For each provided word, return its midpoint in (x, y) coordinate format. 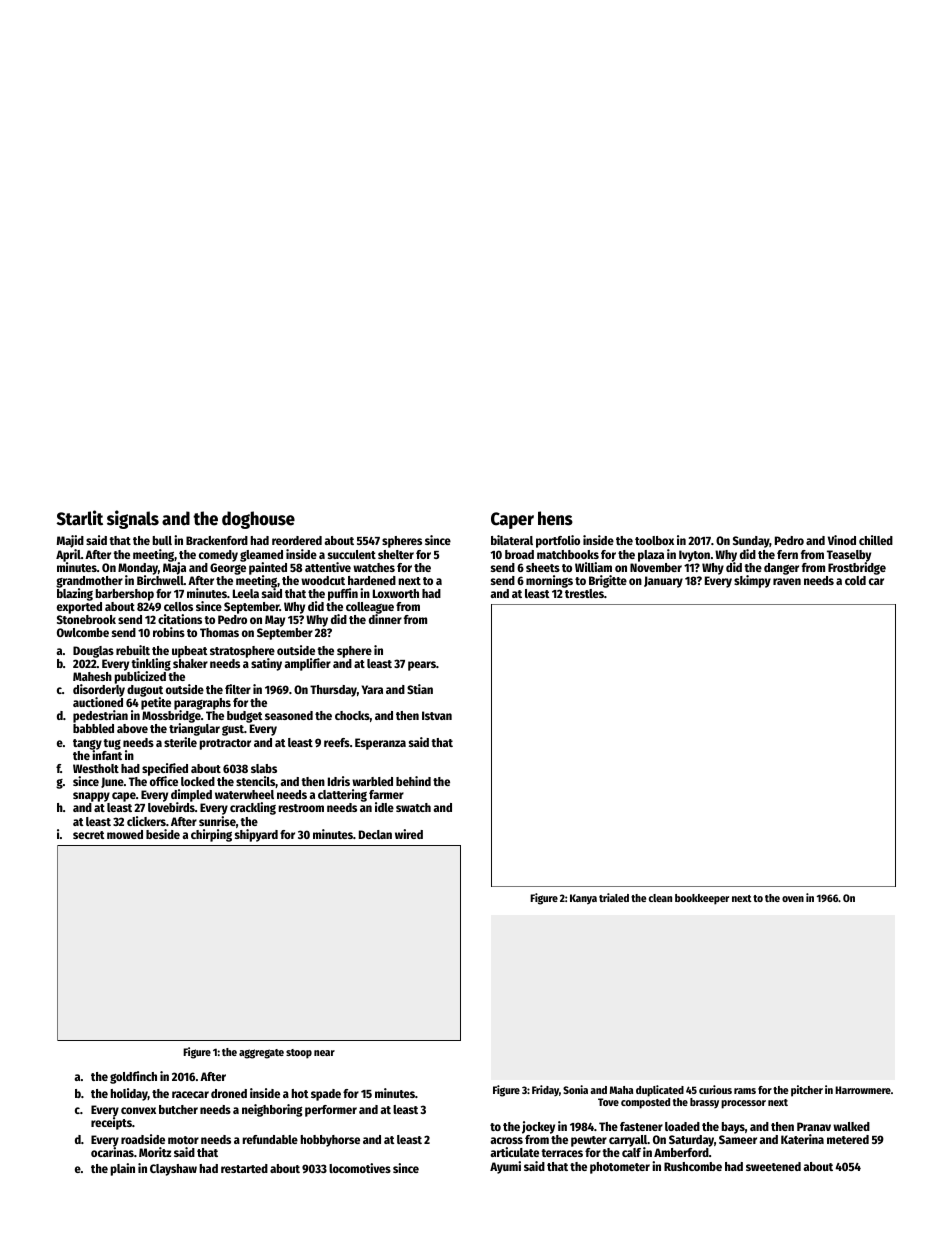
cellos (178, 606)
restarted (244, 1168)
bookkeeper (702, 899)
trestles (584, 593)
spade (326, 1095)
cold (855, 580)
